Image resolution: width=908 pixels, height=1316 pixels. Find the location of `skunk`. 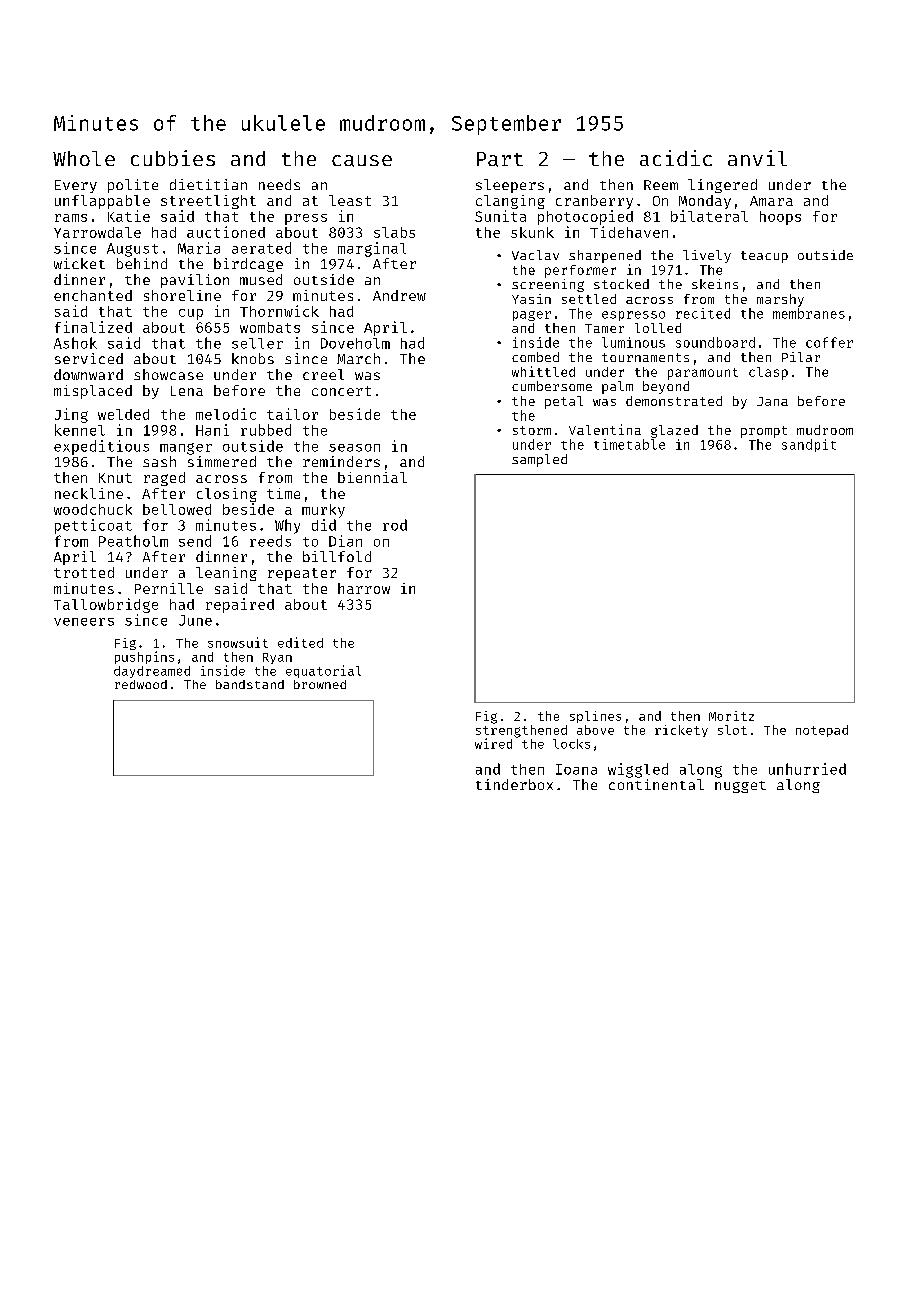

skunk is located at coordinates (532, 232).
